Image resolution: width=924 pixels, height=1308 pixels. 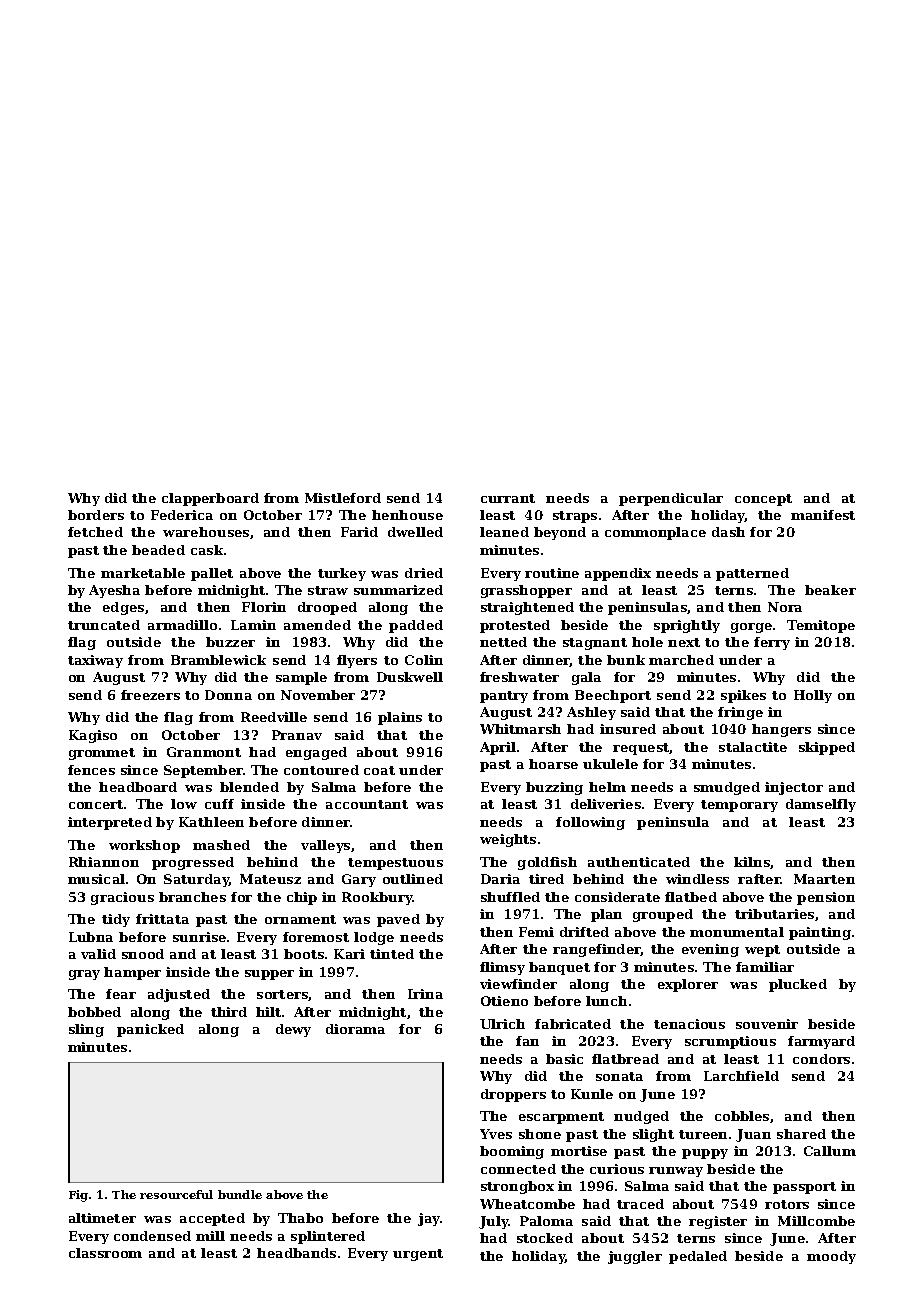 I want to click on accountant, so click(x=367, y=804).
